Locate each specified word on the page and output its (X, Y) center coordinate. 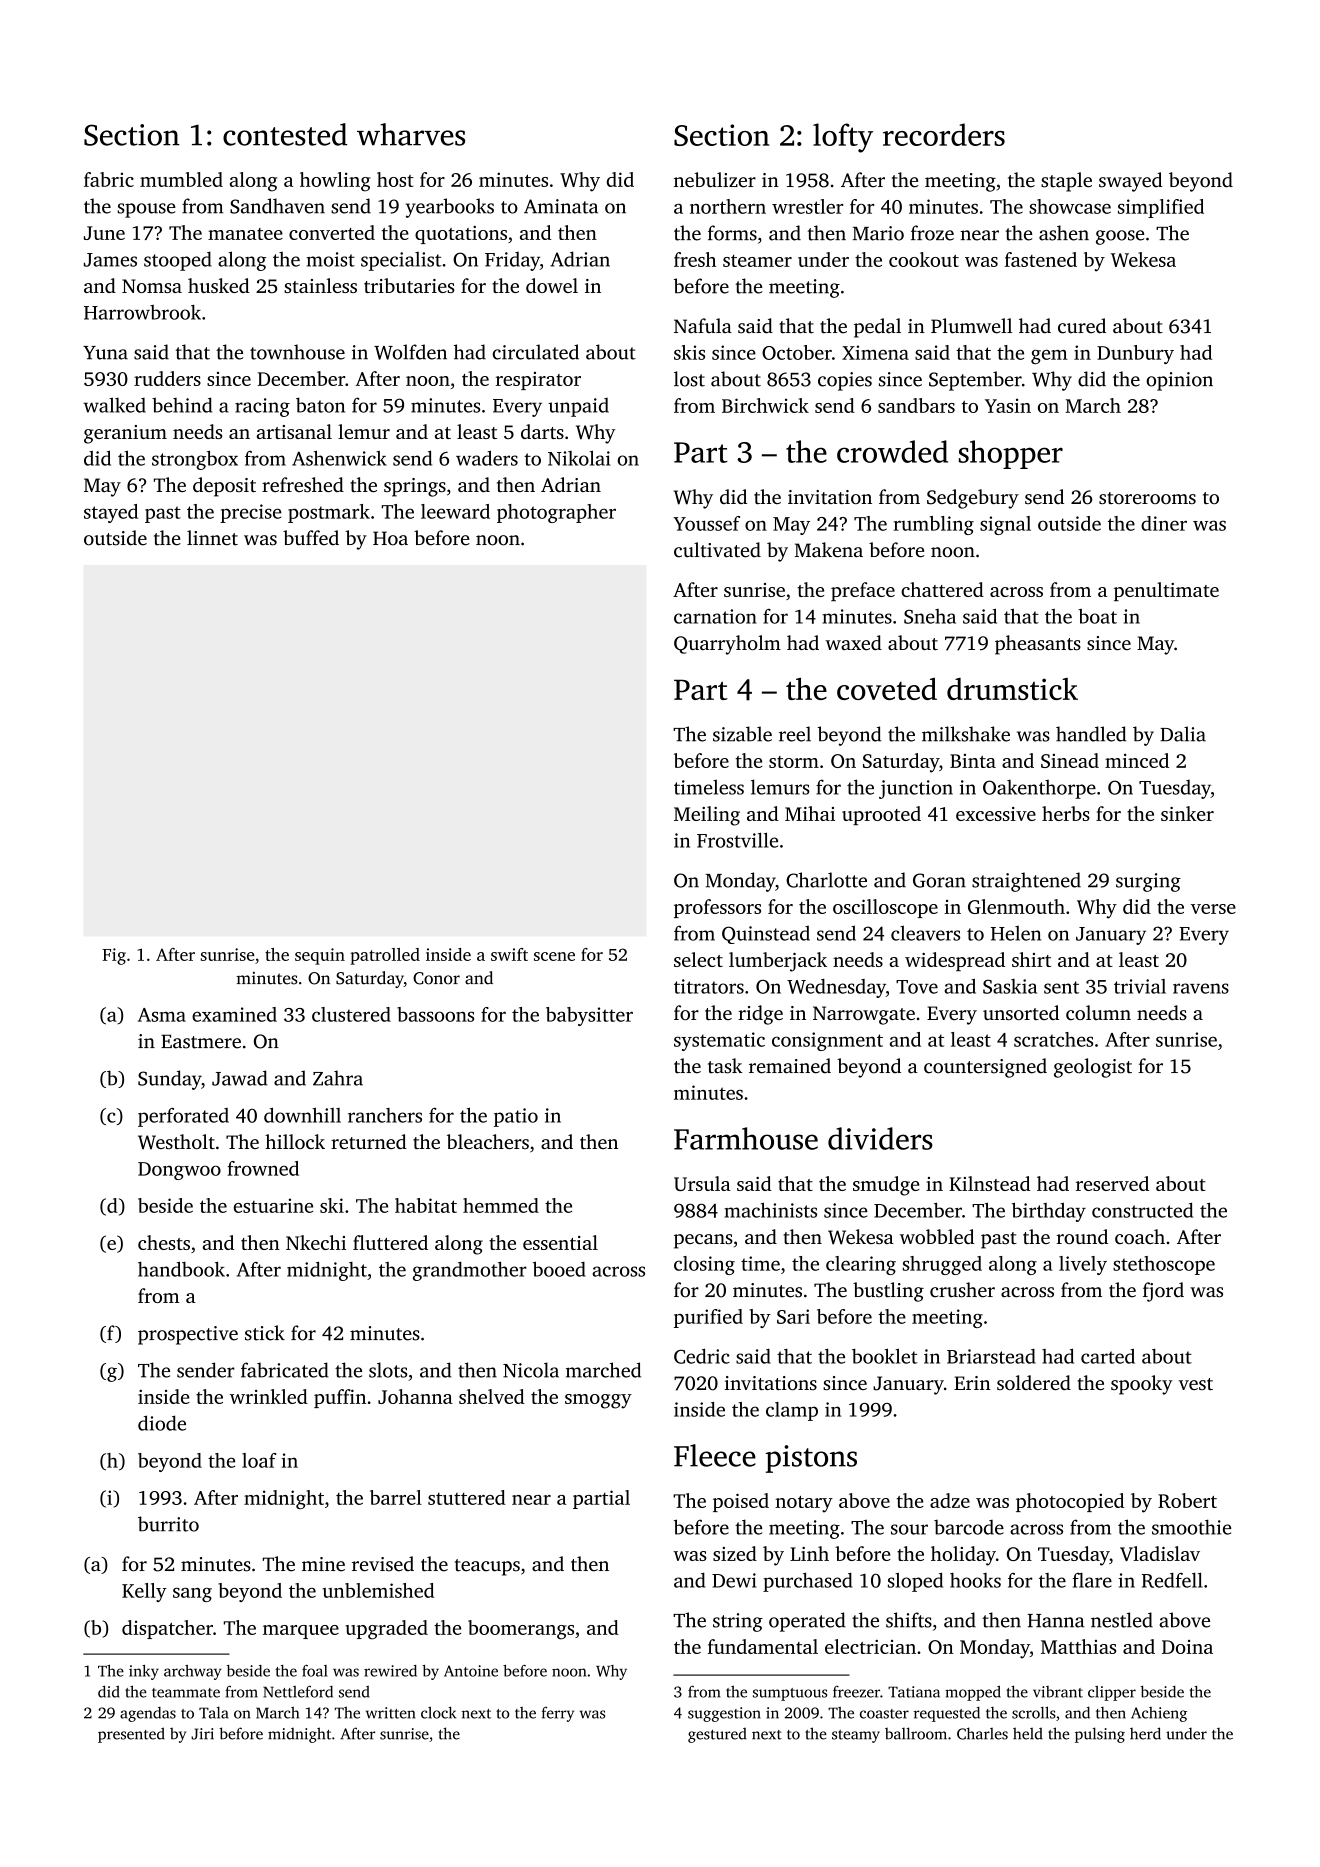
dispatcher (167, 1629)
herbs (1066, 813)
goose (1120, 237)
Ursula (702, 1183)
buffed (311, 537)
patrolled (385, 956)
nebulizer (715, 180)
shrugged (942, 1265)
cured (1082, 326)
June (104, 233)
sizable (742, 734)
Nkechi (316, 1242)
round (1082, 1236)
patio (516, 1117)
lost (689, 379)
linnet (212, 538)
